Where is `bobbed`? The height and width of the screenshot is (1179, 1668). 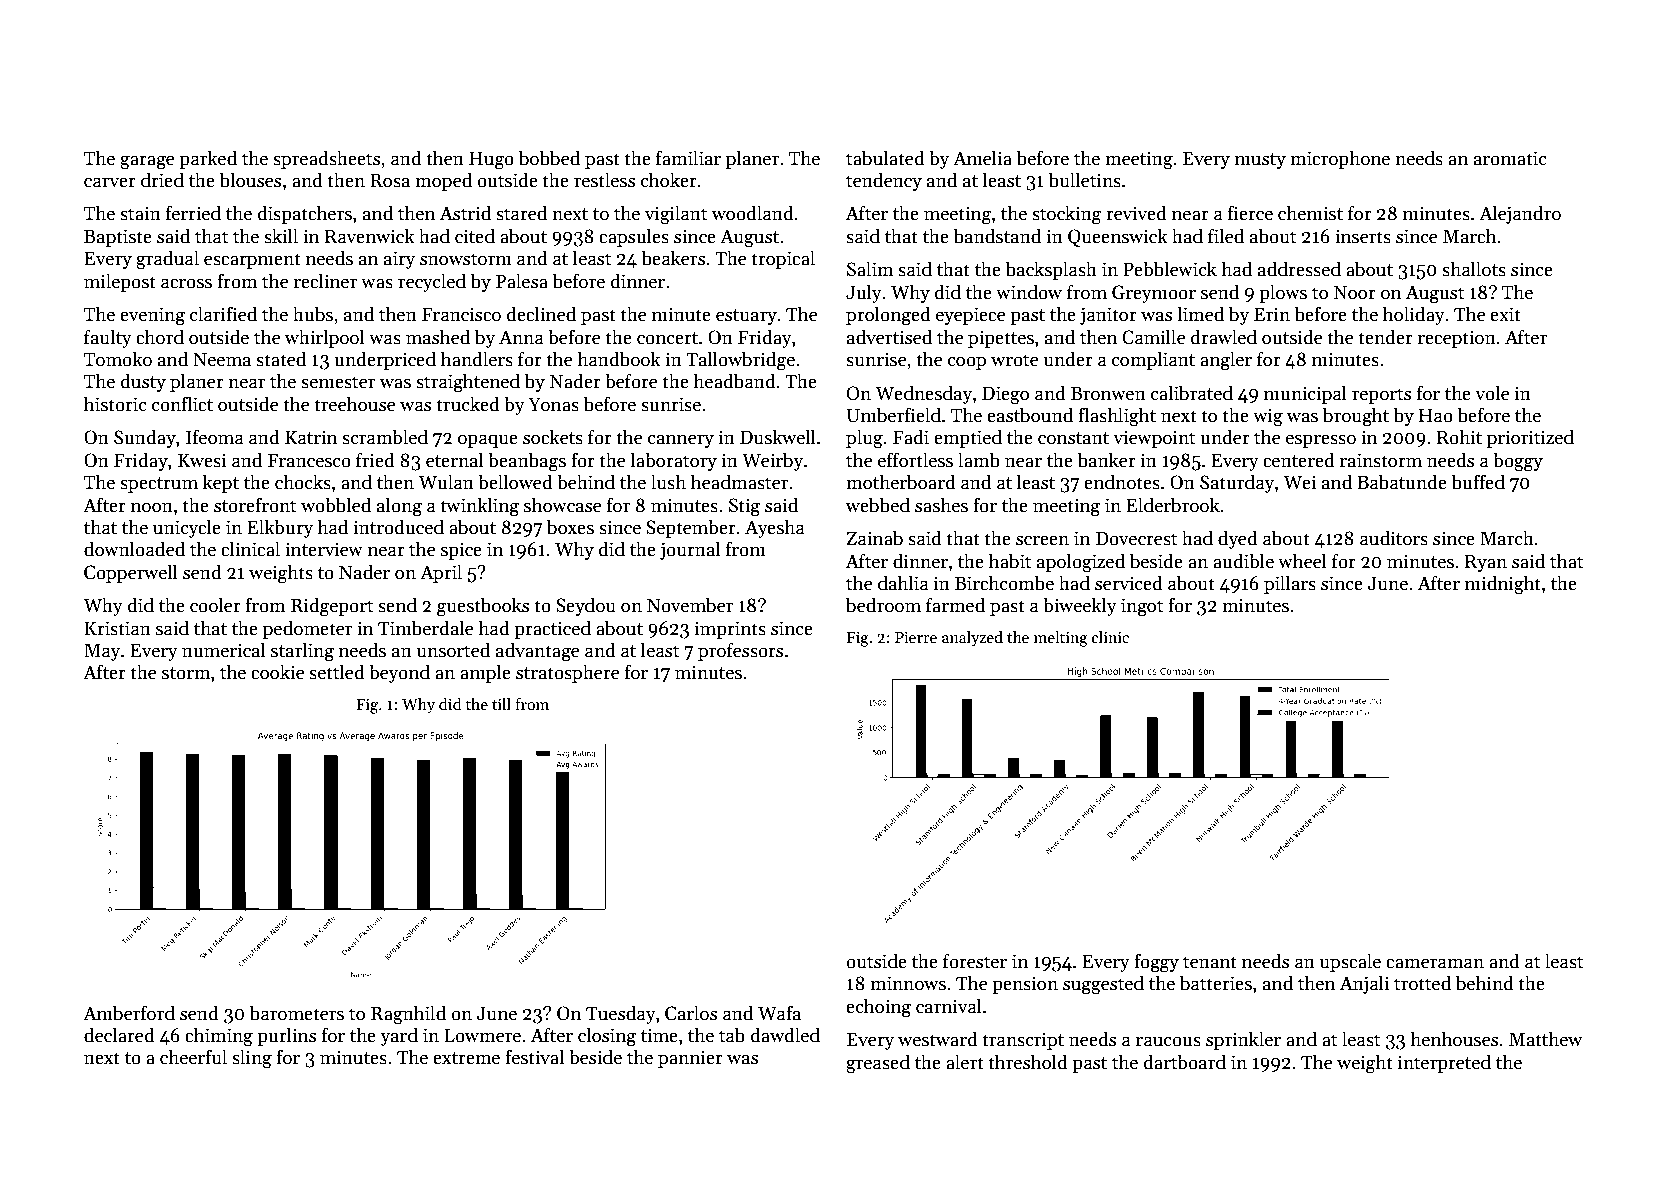 bobbed is located at coordinates (549, 158).
